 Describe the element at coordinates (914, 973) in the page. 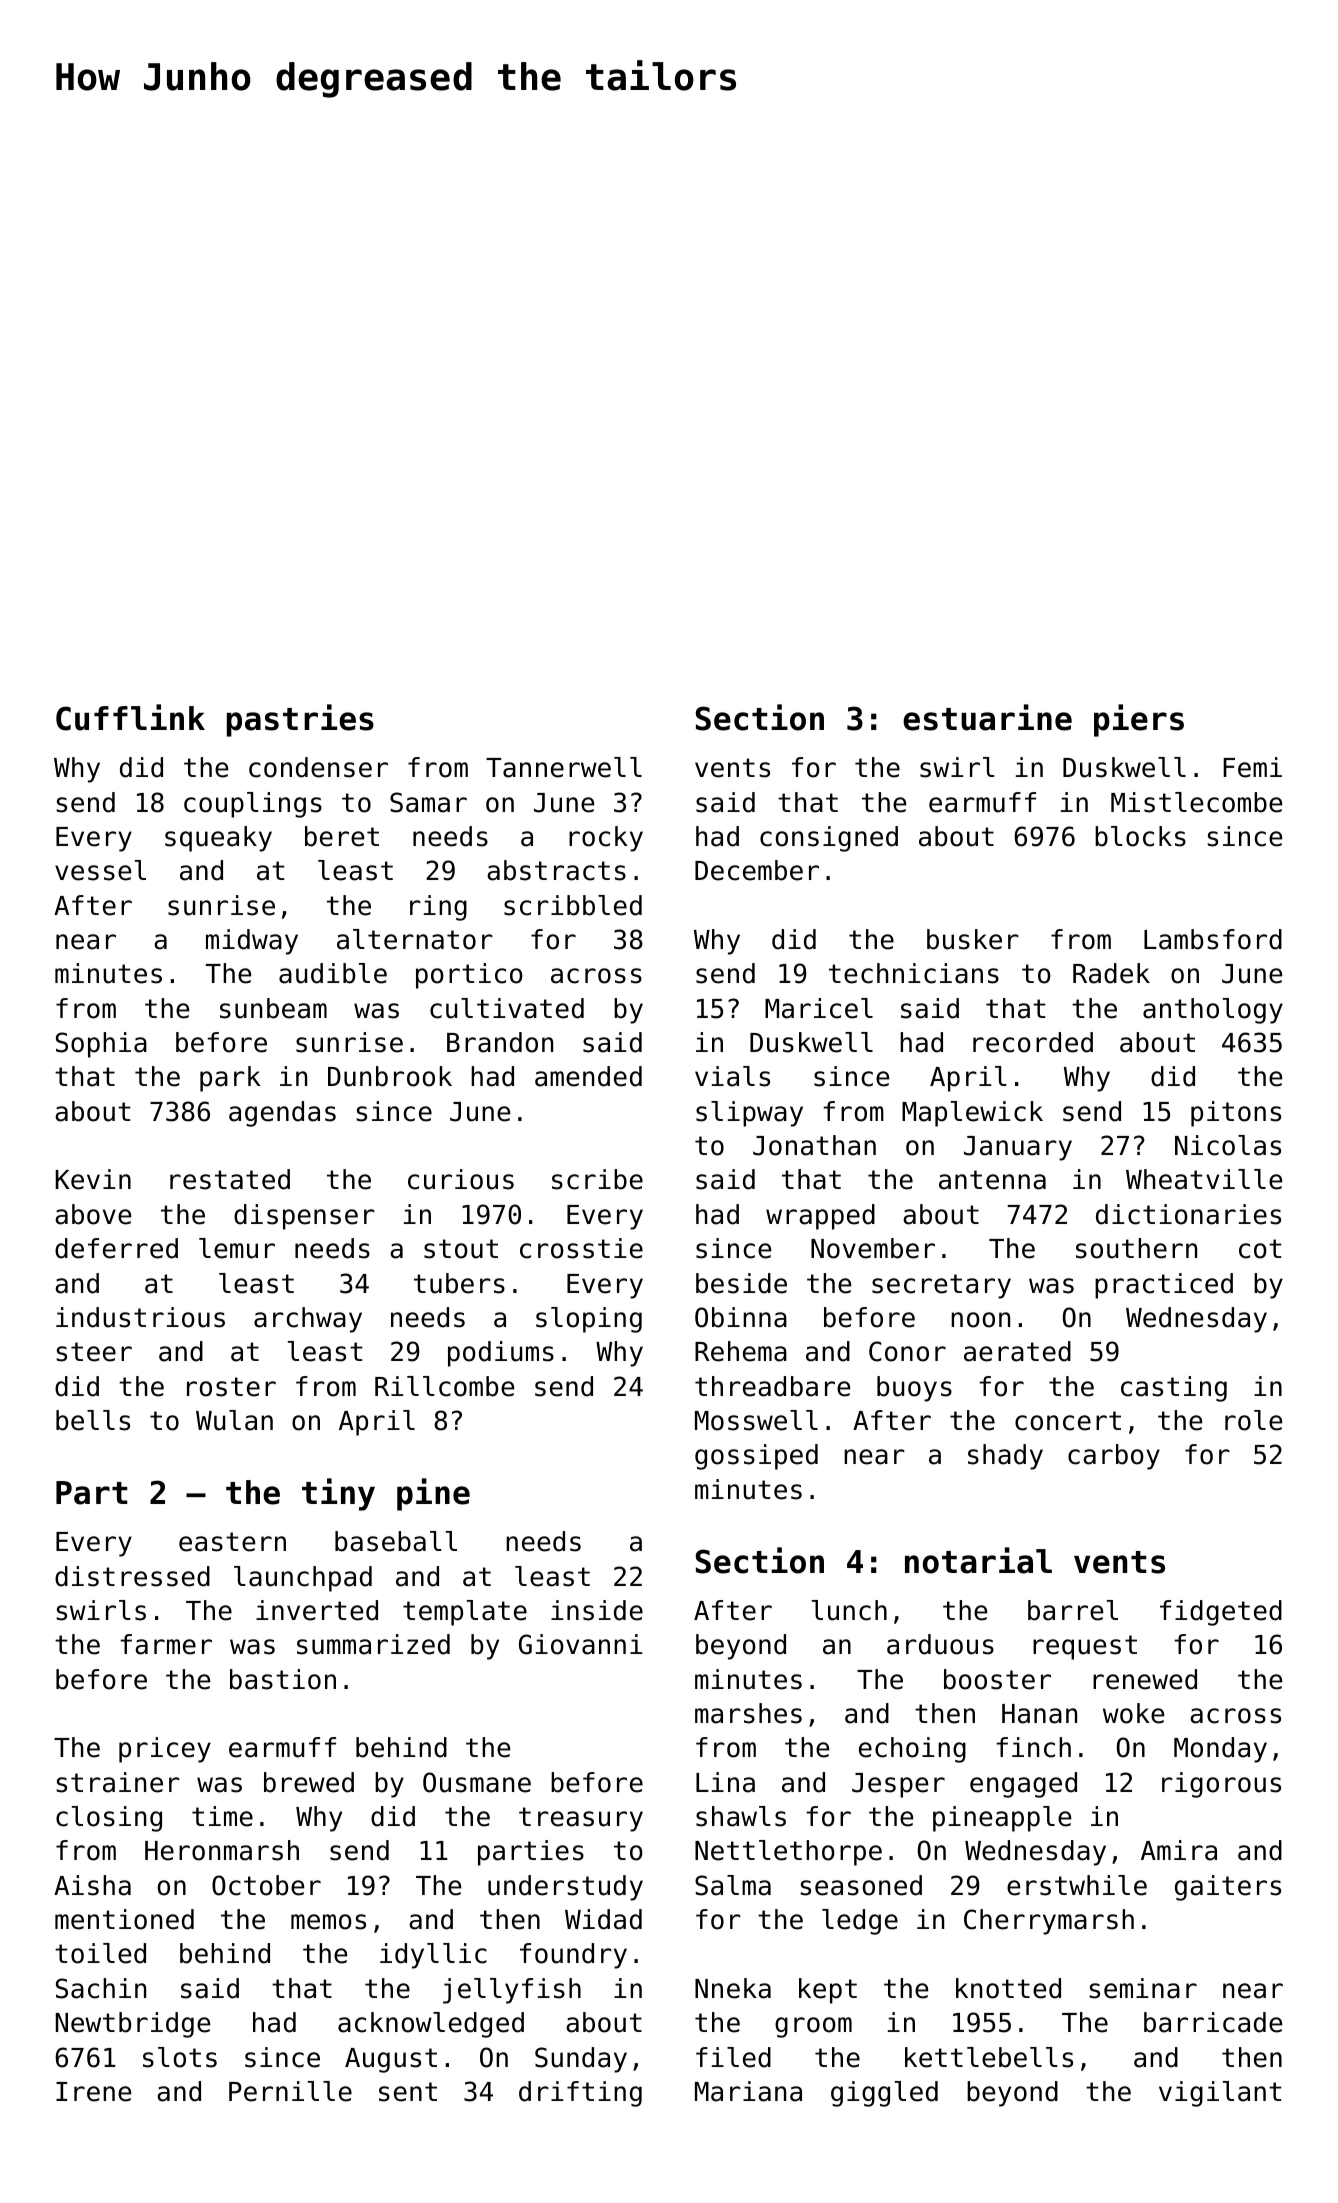

I see `technicians` at that location.
